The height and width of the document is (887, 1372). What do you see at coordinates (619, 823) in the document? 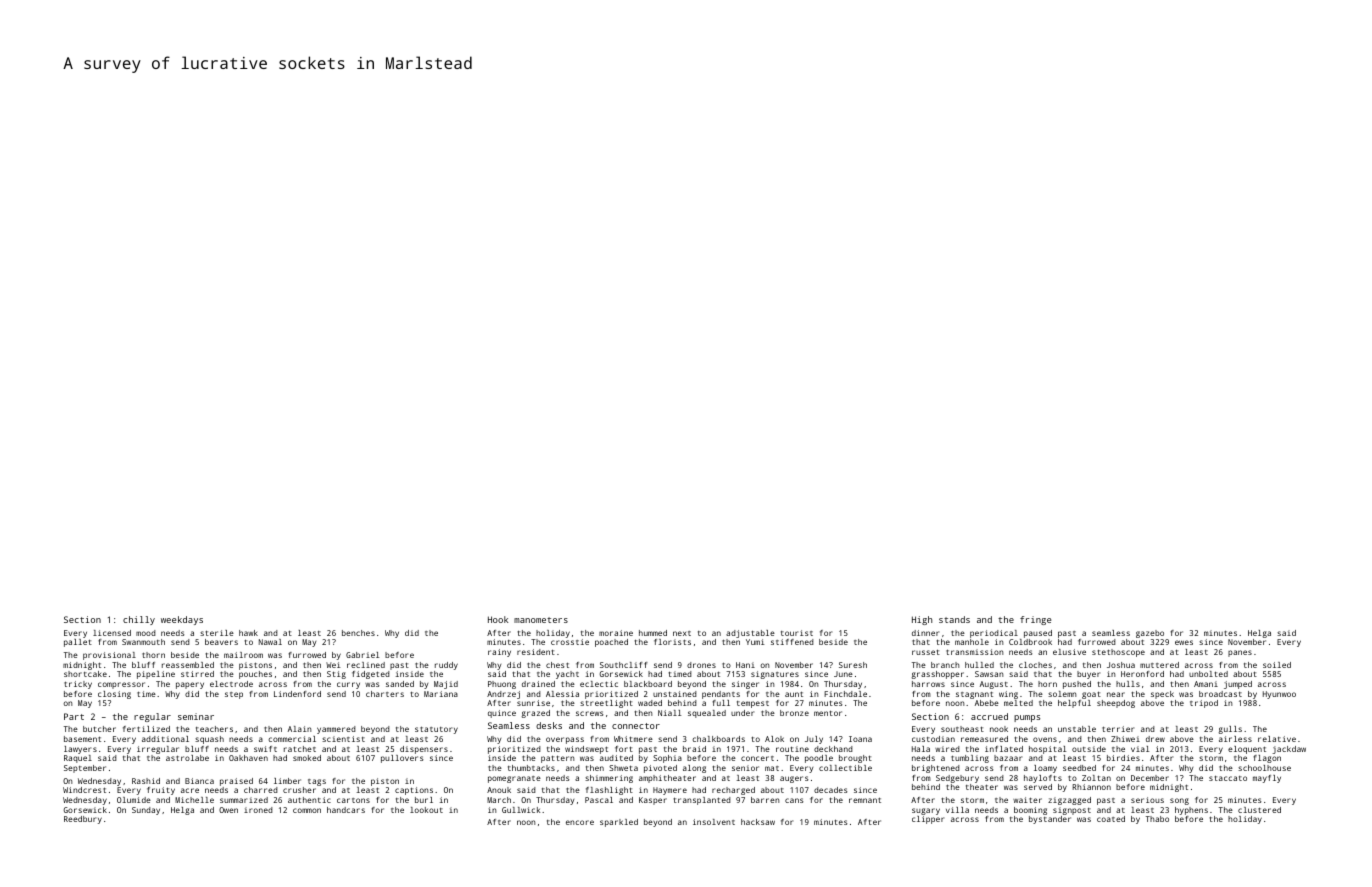
I see `sparkled` at bounding box center [619, 823].
